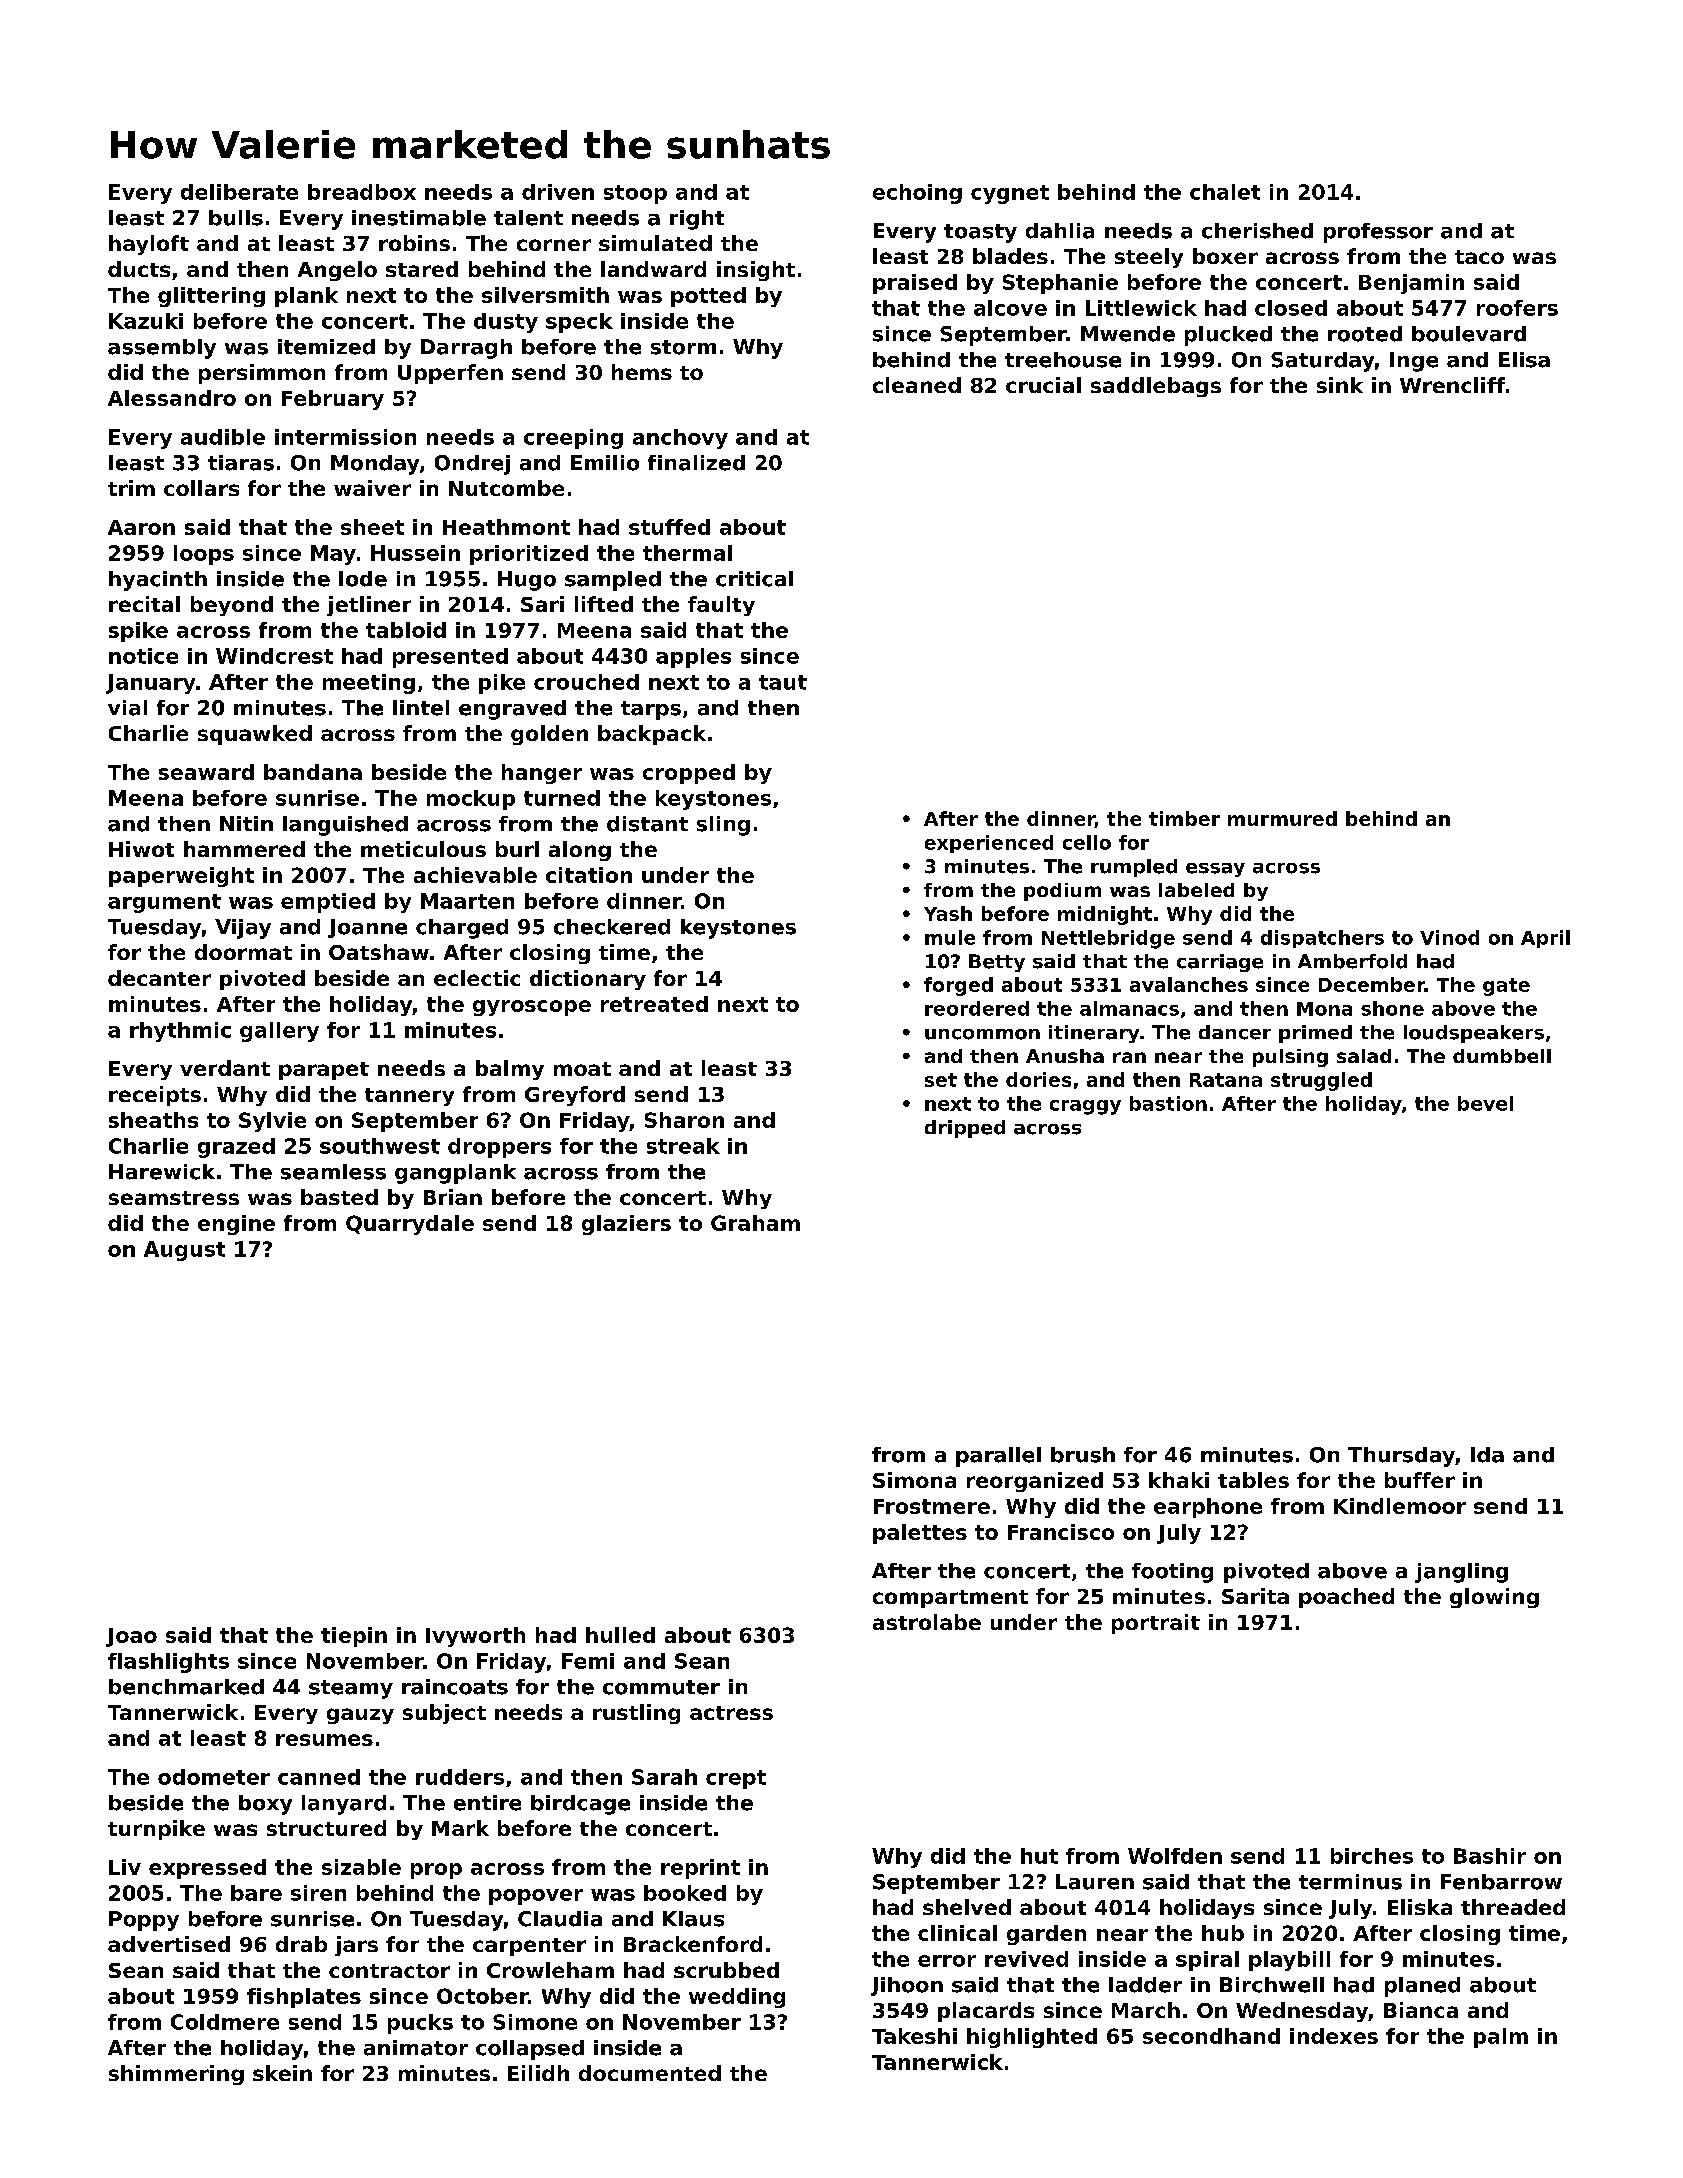 The height and width of the document is (2178, 1683). Describe the element at coordinates (620, 1635) in the document. I see `hulled` at that location.
